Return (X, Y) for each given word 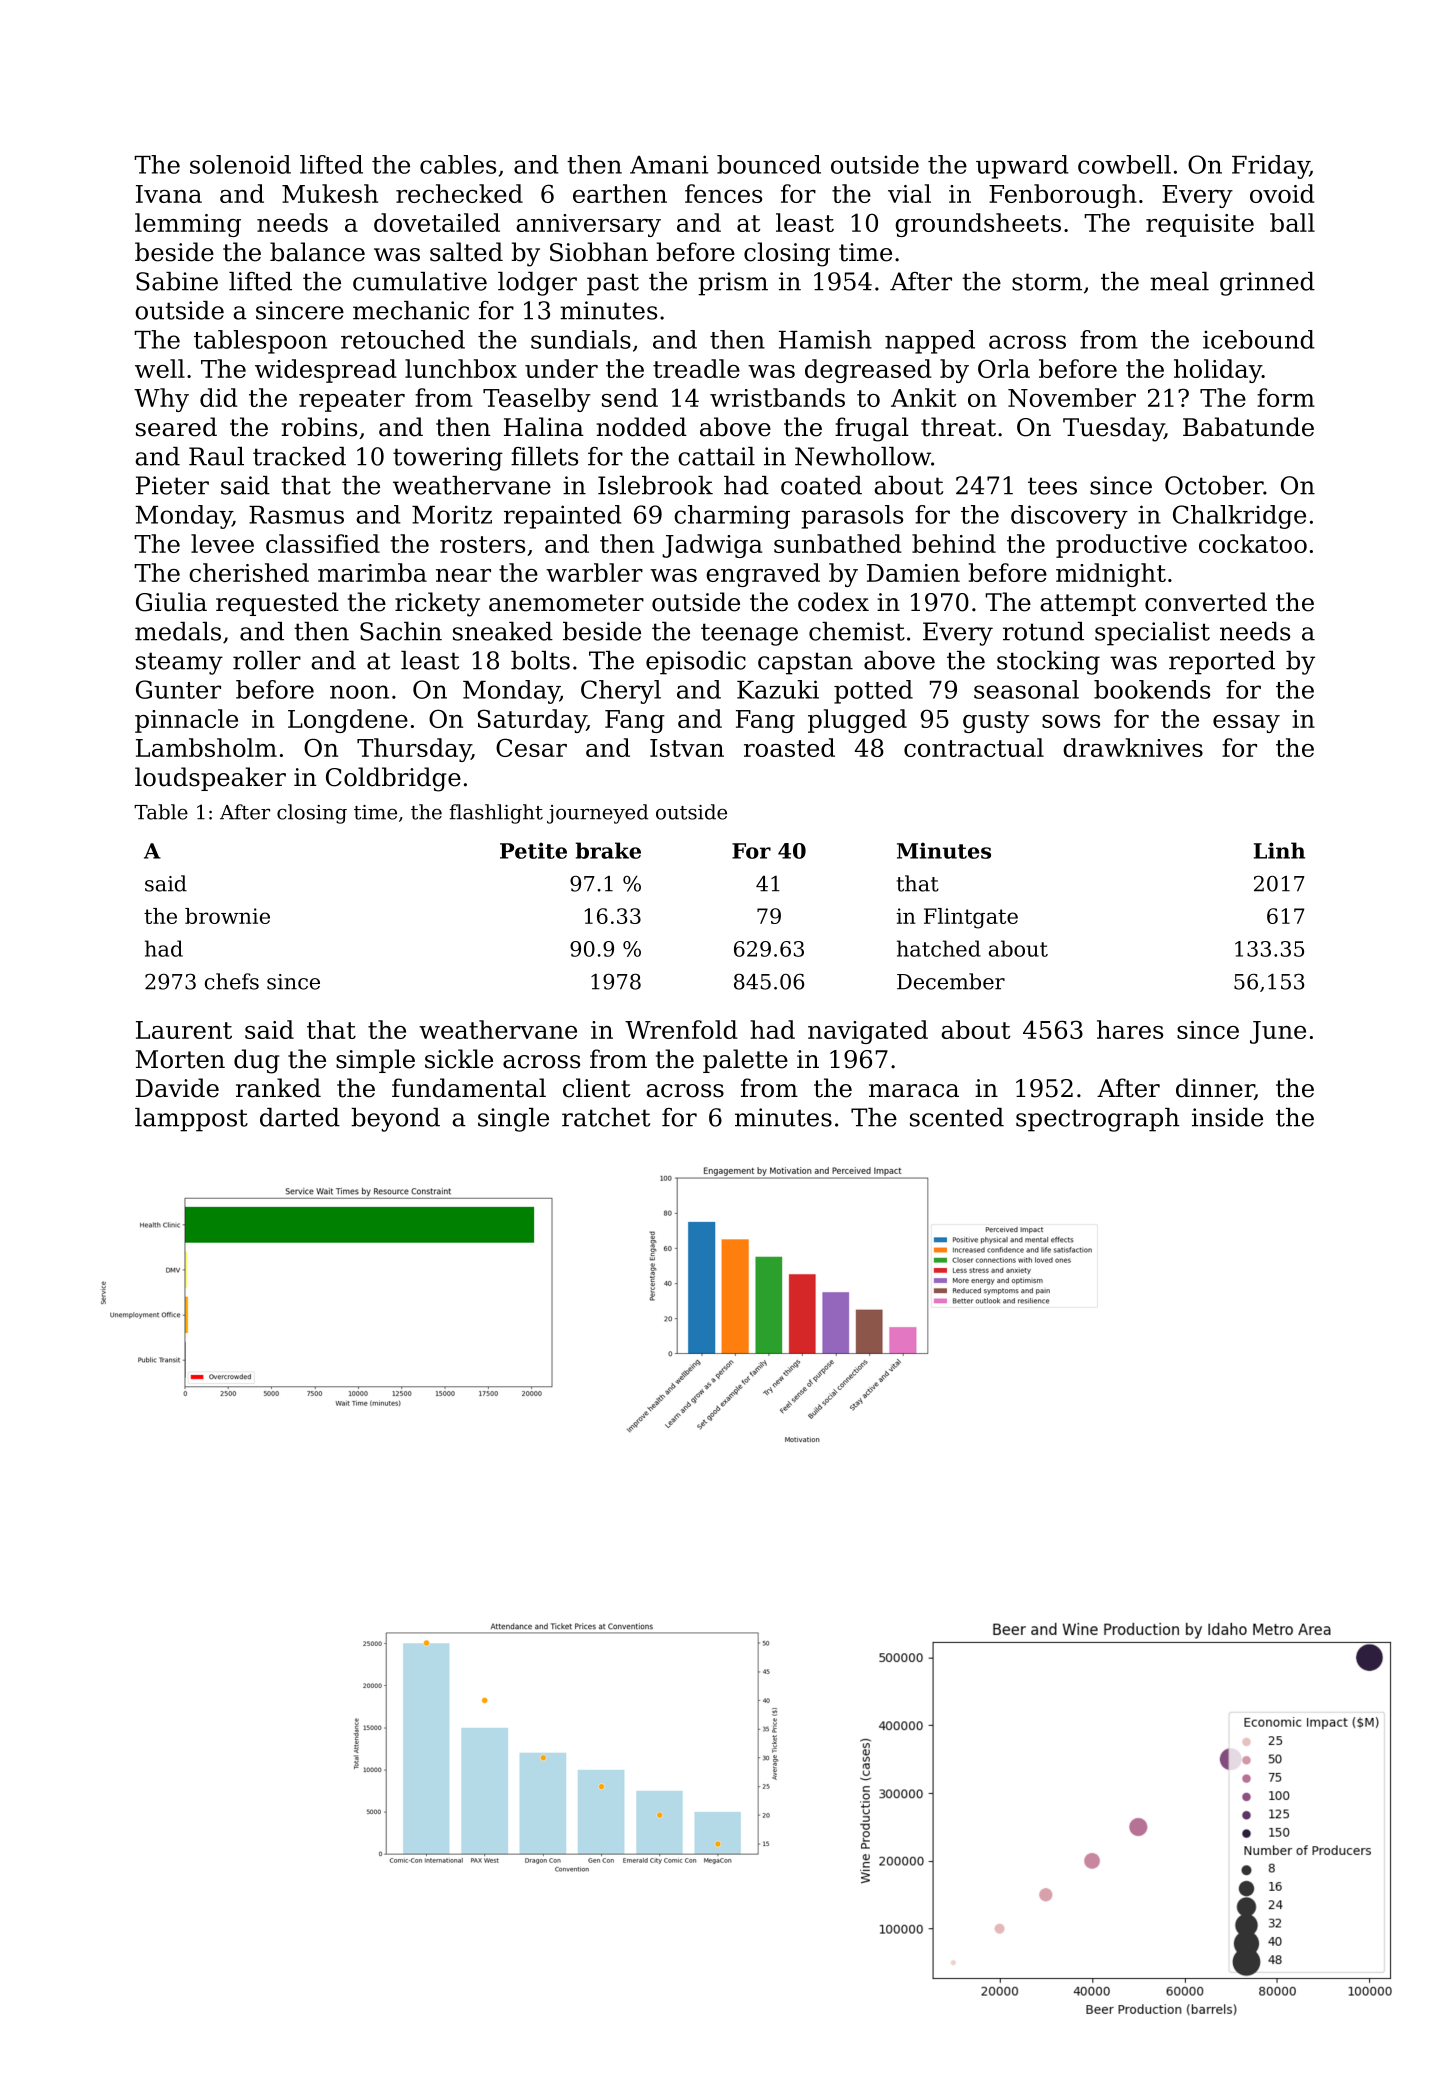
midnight (1111, 575)
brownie (227, 916)
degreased (868, 371)
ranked (278, 1088)
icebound (1259, 339)
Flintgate (971, 918)
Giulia (171, 602)
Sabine (177, 281)
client (597, 1088)
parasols (852, 517)
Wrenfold (681, 1029)
